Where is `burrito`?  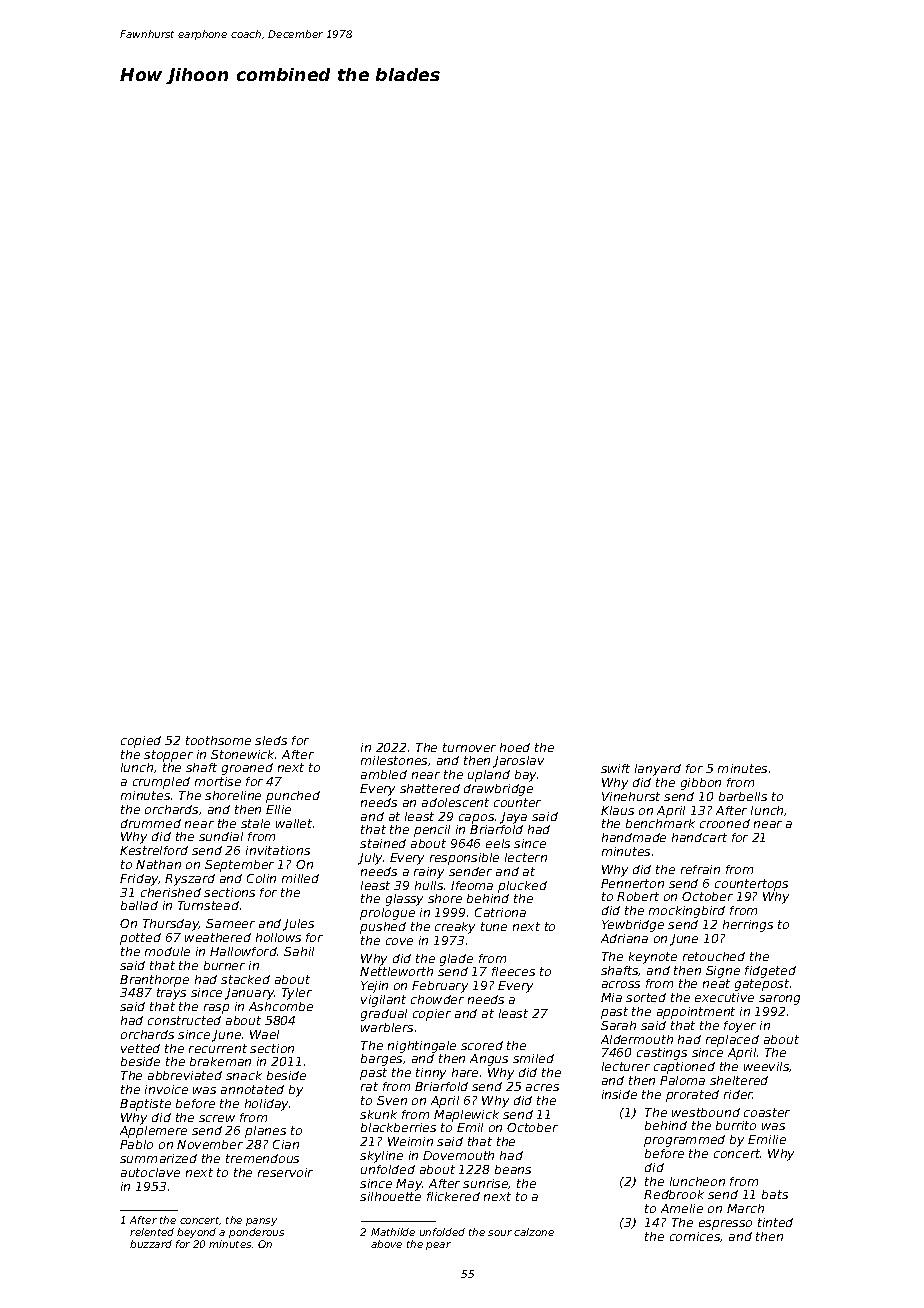 burrito is located at coordinates (736, 1125).
